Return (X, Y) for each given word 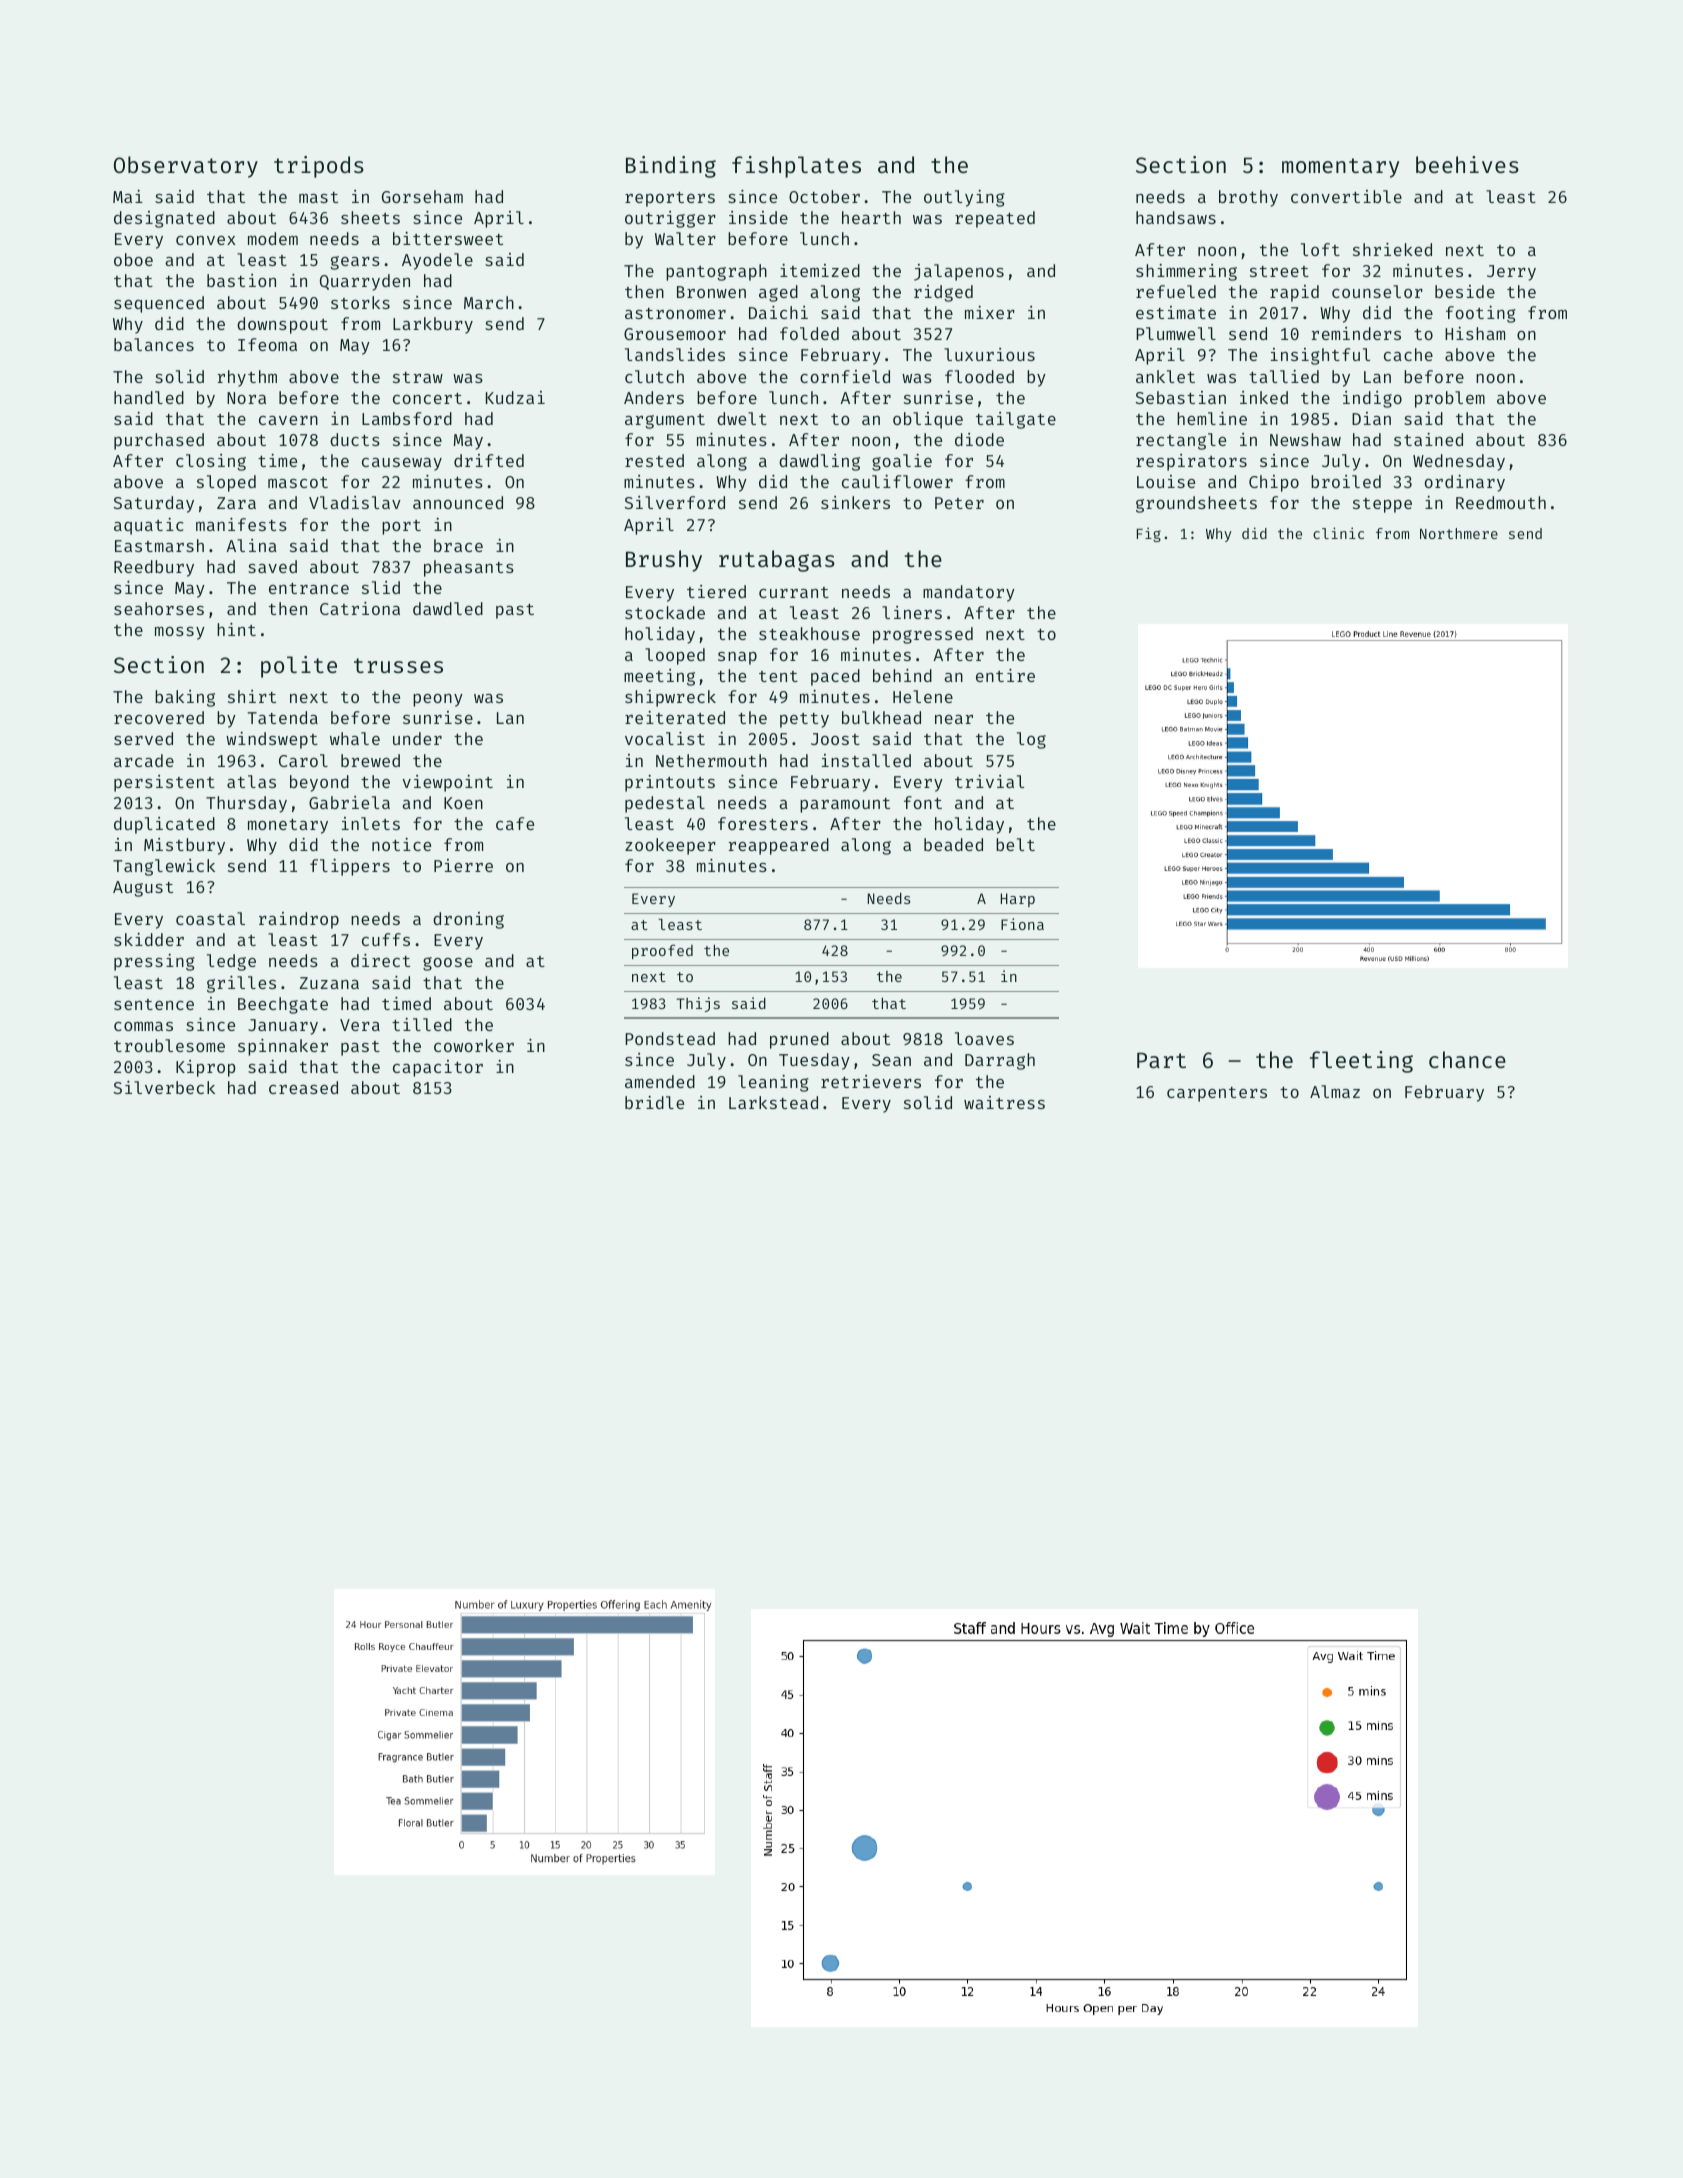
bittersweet (448, 238)
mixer (990, 312)
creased (303, 1087)
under (417, 738)
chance (1467, 1059)
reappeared (779, 846)
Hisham (1475, 333)
